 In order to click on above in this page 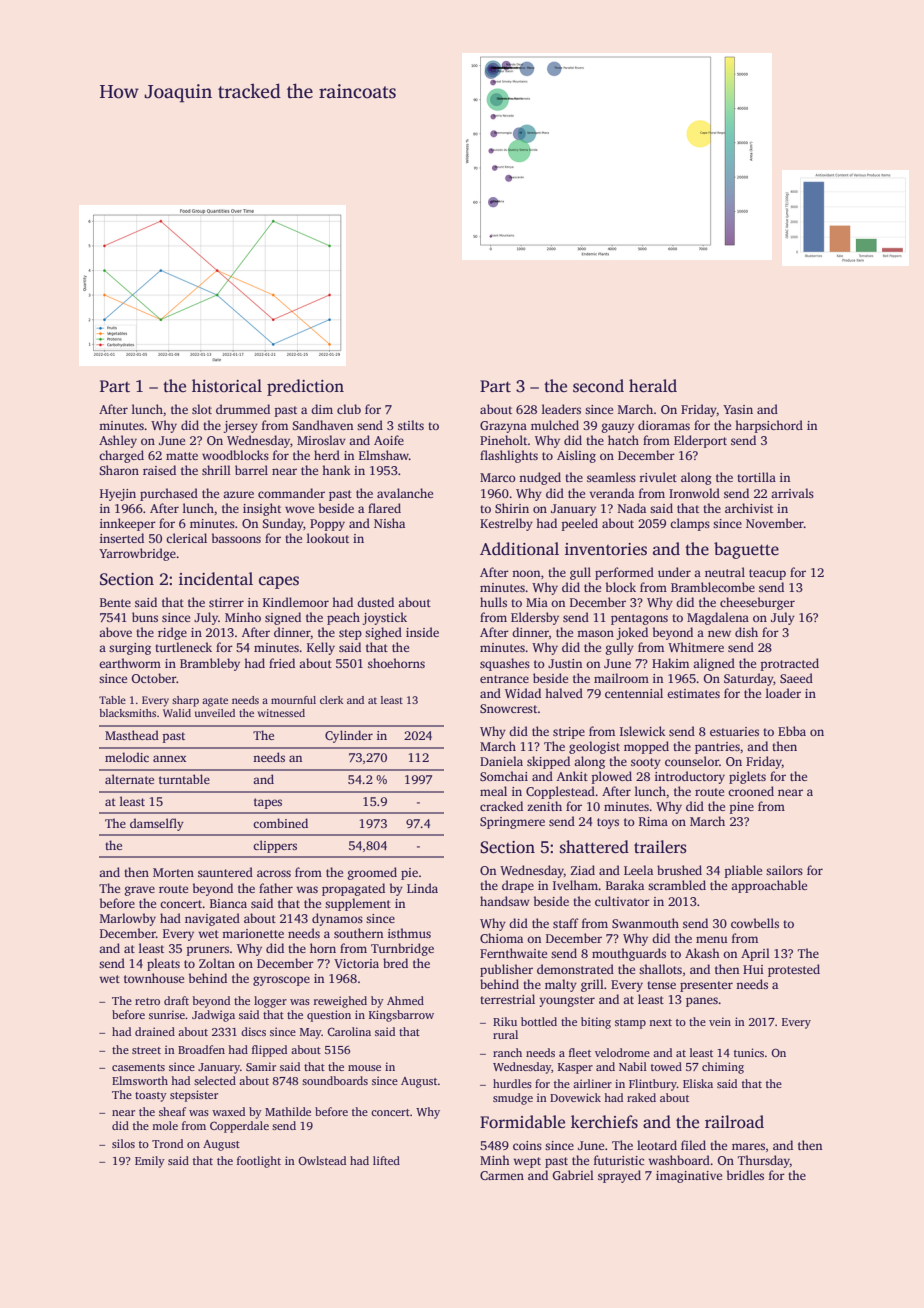, I will do `click(115, 632)`.
